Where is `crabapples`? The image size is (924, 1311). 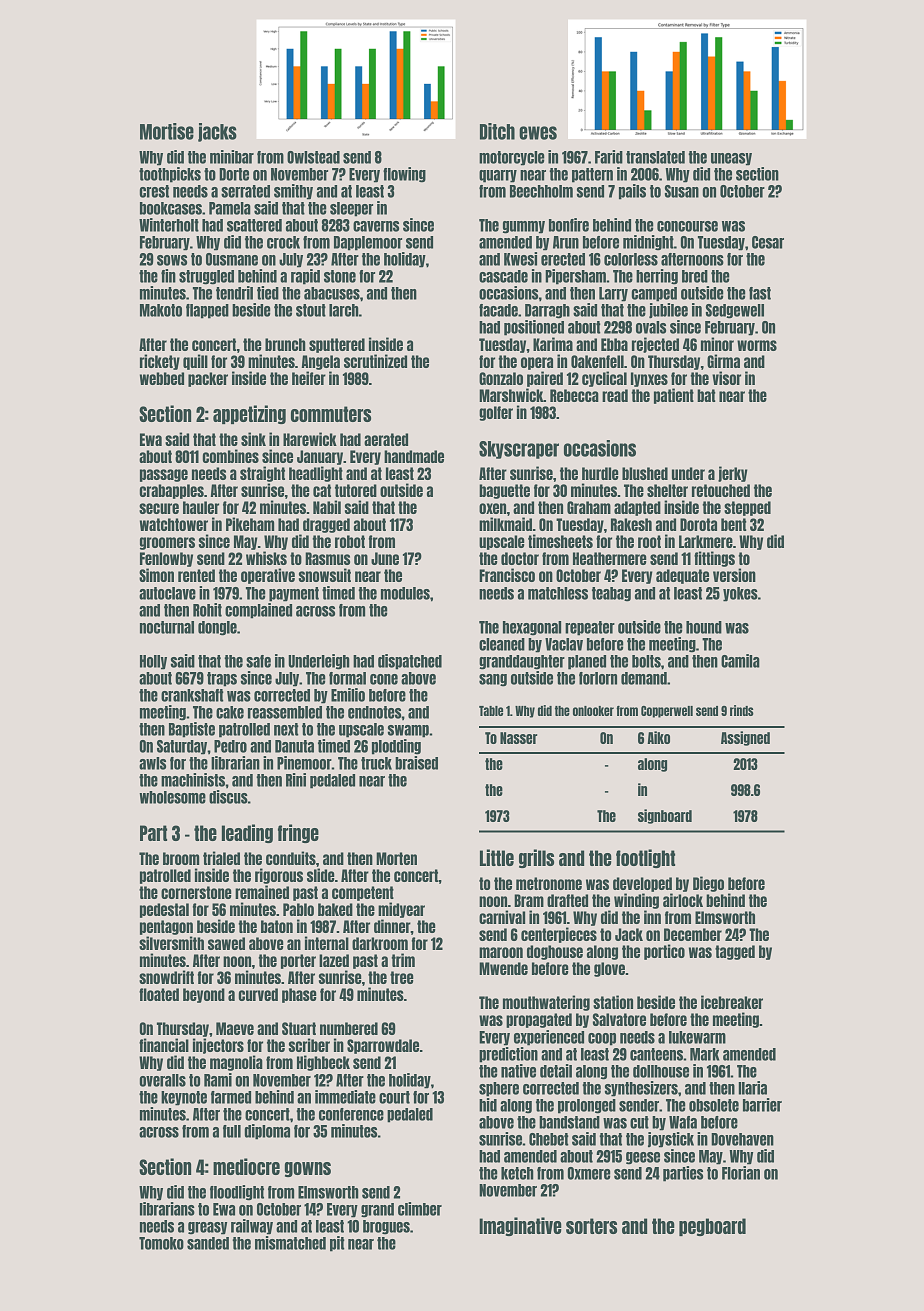
crabapples is located at coordinates (171, 491).
